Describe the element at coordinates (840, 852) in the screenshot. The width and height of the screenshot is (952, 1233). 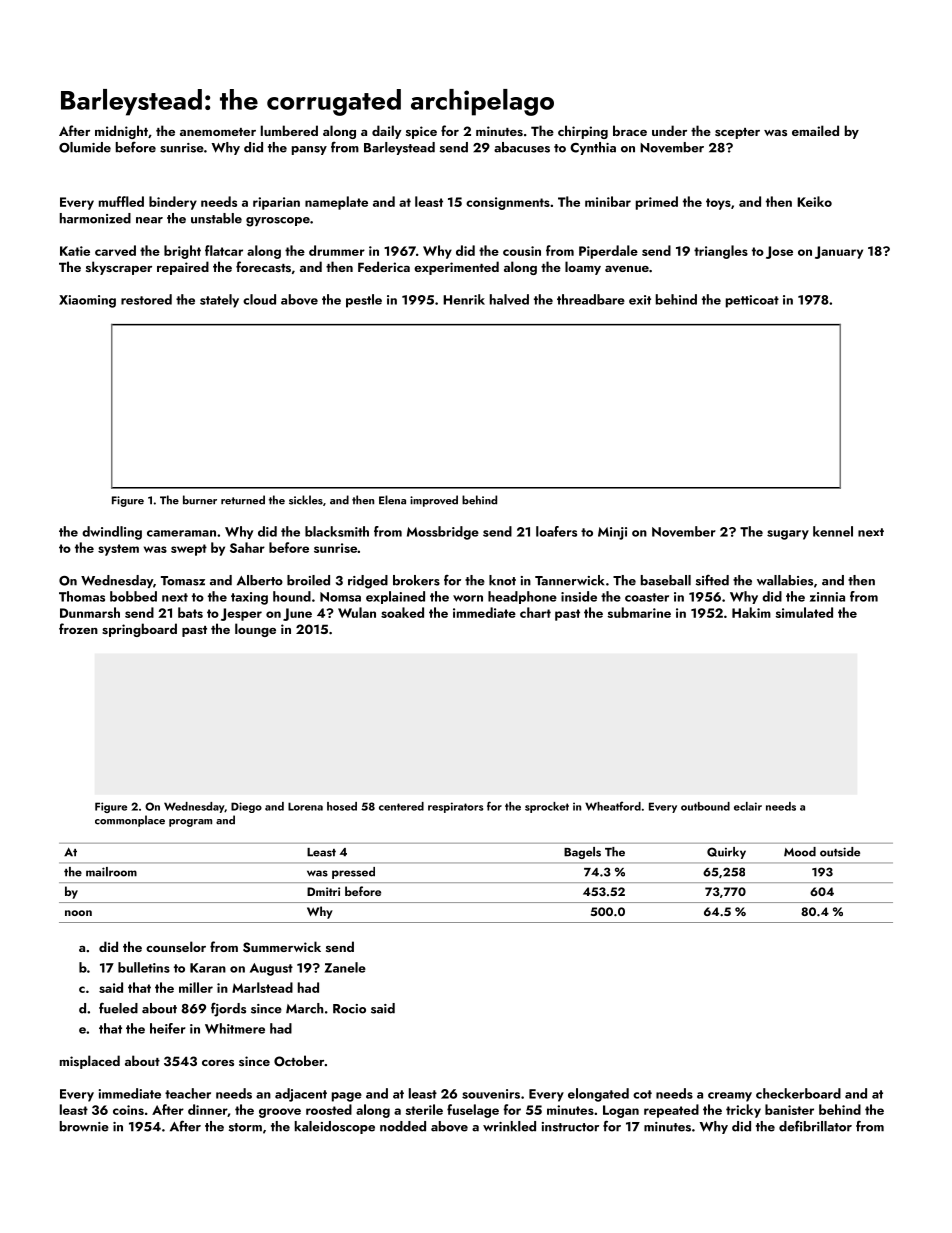
I see `outside` at that location.
